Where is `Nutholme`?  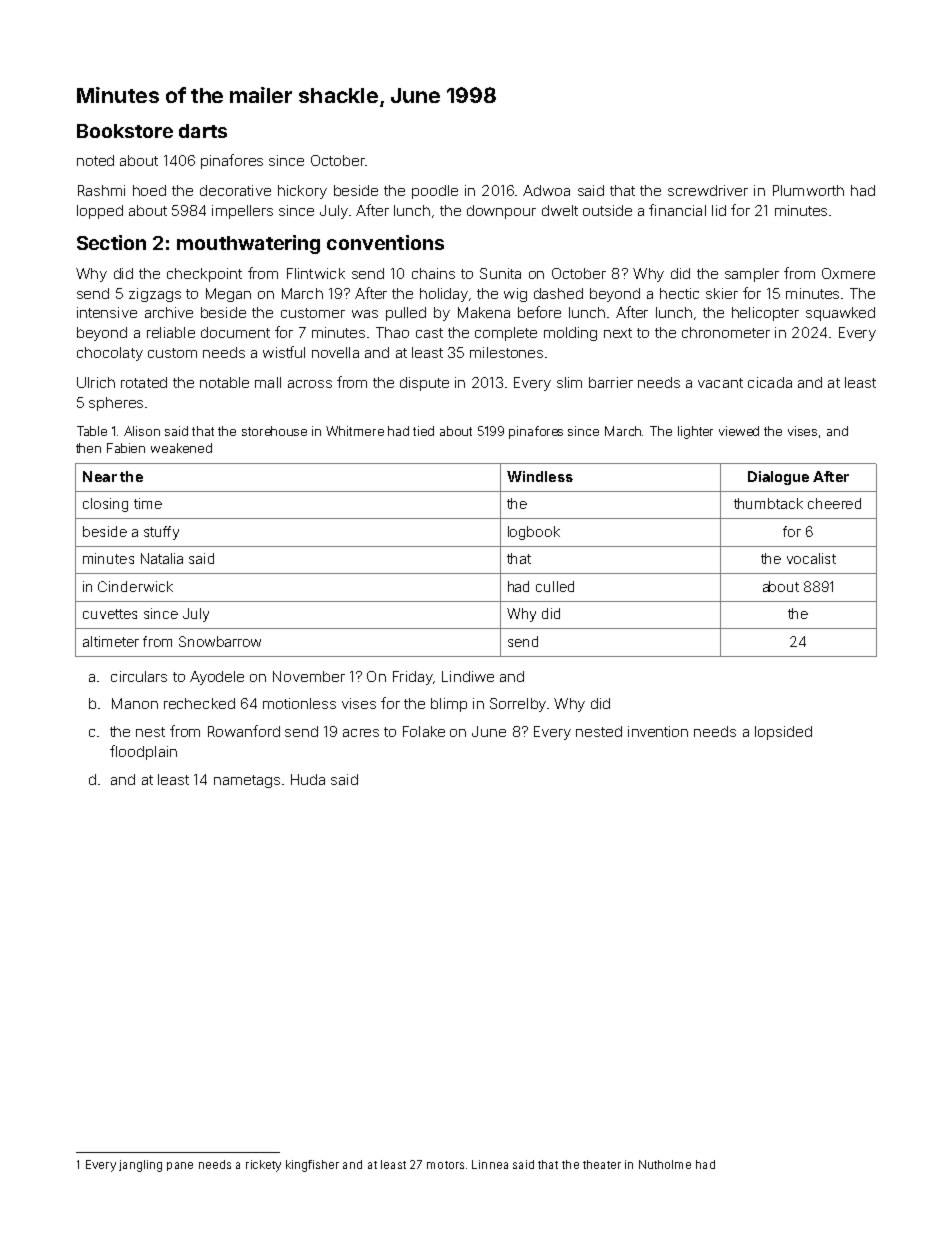 Nutholme is located at coordinates (665, 1164).
